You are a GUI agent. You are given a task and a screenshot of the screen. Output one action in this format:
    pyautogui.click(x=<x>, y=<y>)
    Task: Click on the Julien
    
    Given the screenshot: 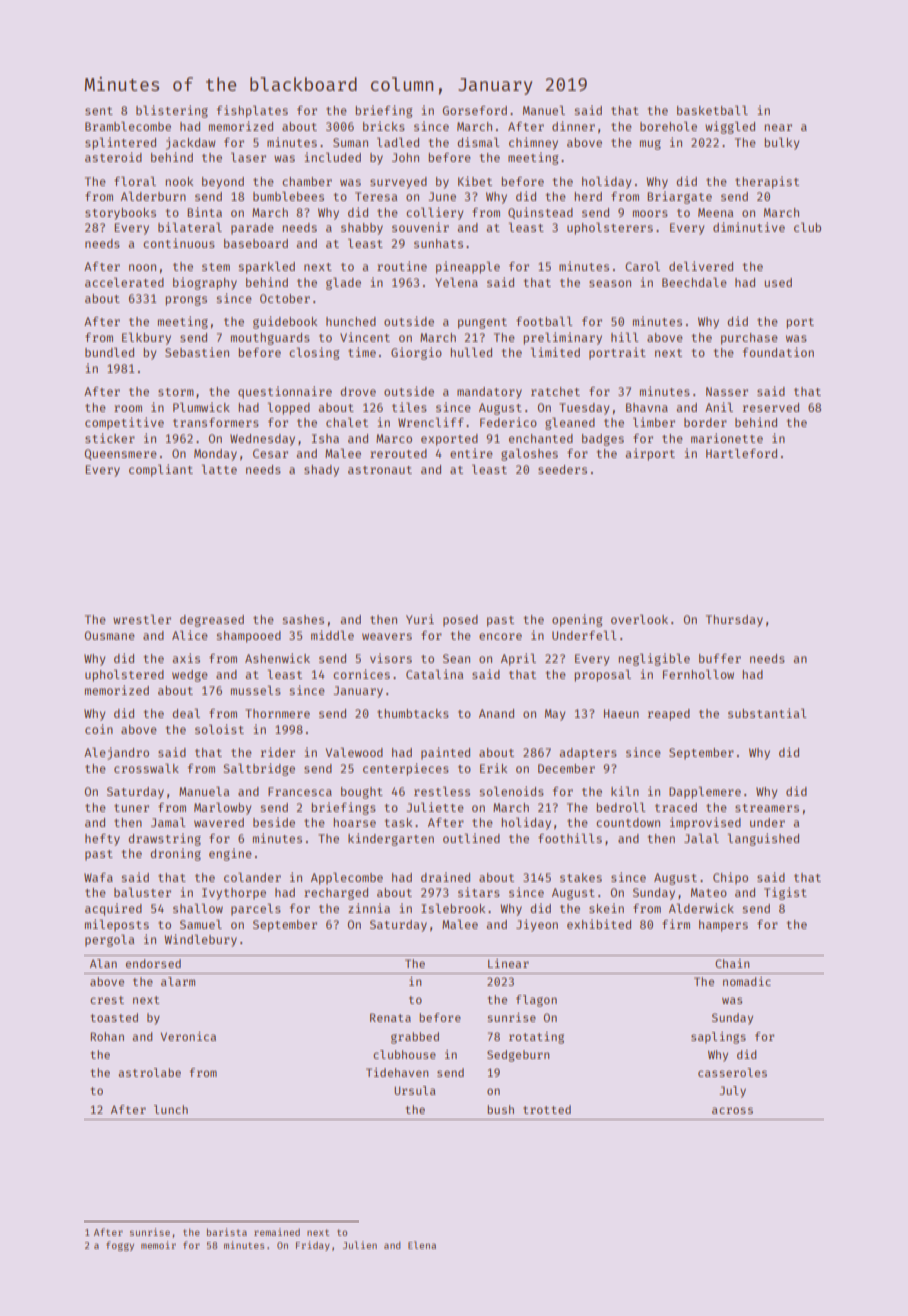 What is the action you would take?
    pyautogui.click(x=360, y=1245)
